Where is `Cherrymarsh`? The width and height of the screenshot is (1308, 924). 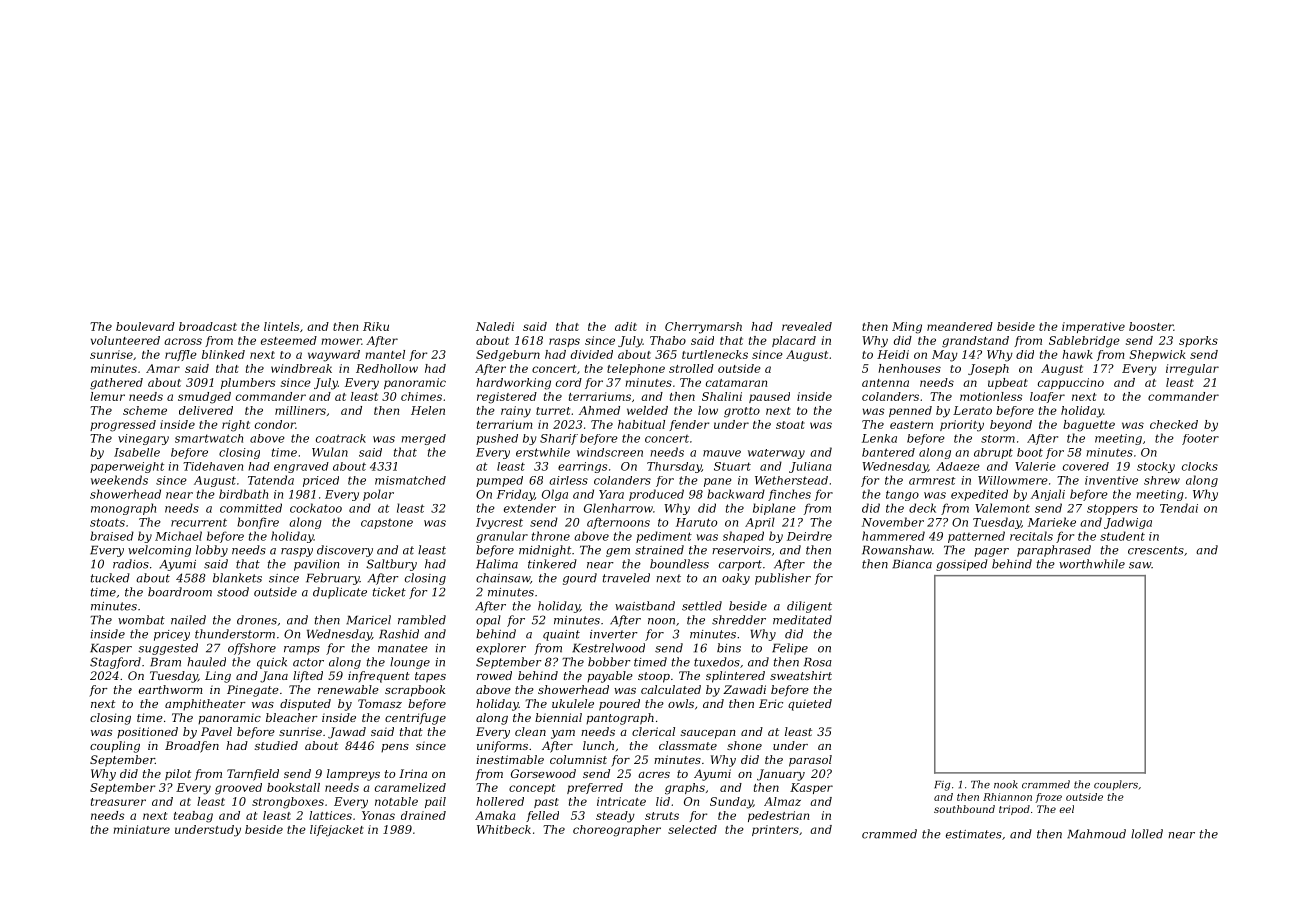 Cherrymarsh is located at coordinates (703, 328).
